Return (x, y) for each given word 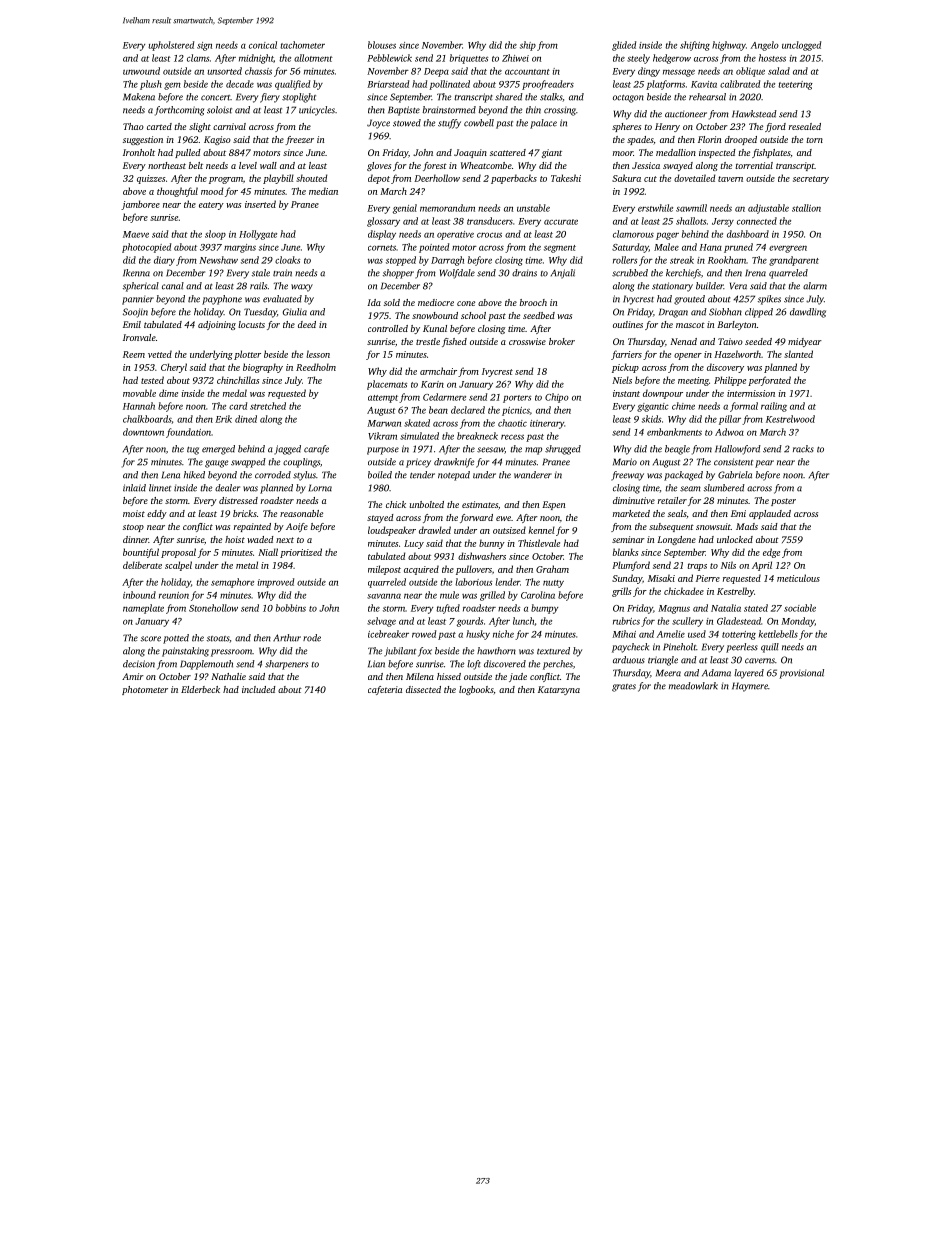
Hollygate (258, 235)
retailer (672, 500)
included (259, 689)
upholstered (171, 46)
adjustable (768, 209)
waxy (302, 288)
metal (247, 565)
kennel (542, 530)
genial (405, 209)
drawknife (454, 463)
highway (729, 46)
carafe (316, 450)
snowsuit (713, 526)
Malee (666, 247)
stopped (401, 261)
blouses (382, 45)
